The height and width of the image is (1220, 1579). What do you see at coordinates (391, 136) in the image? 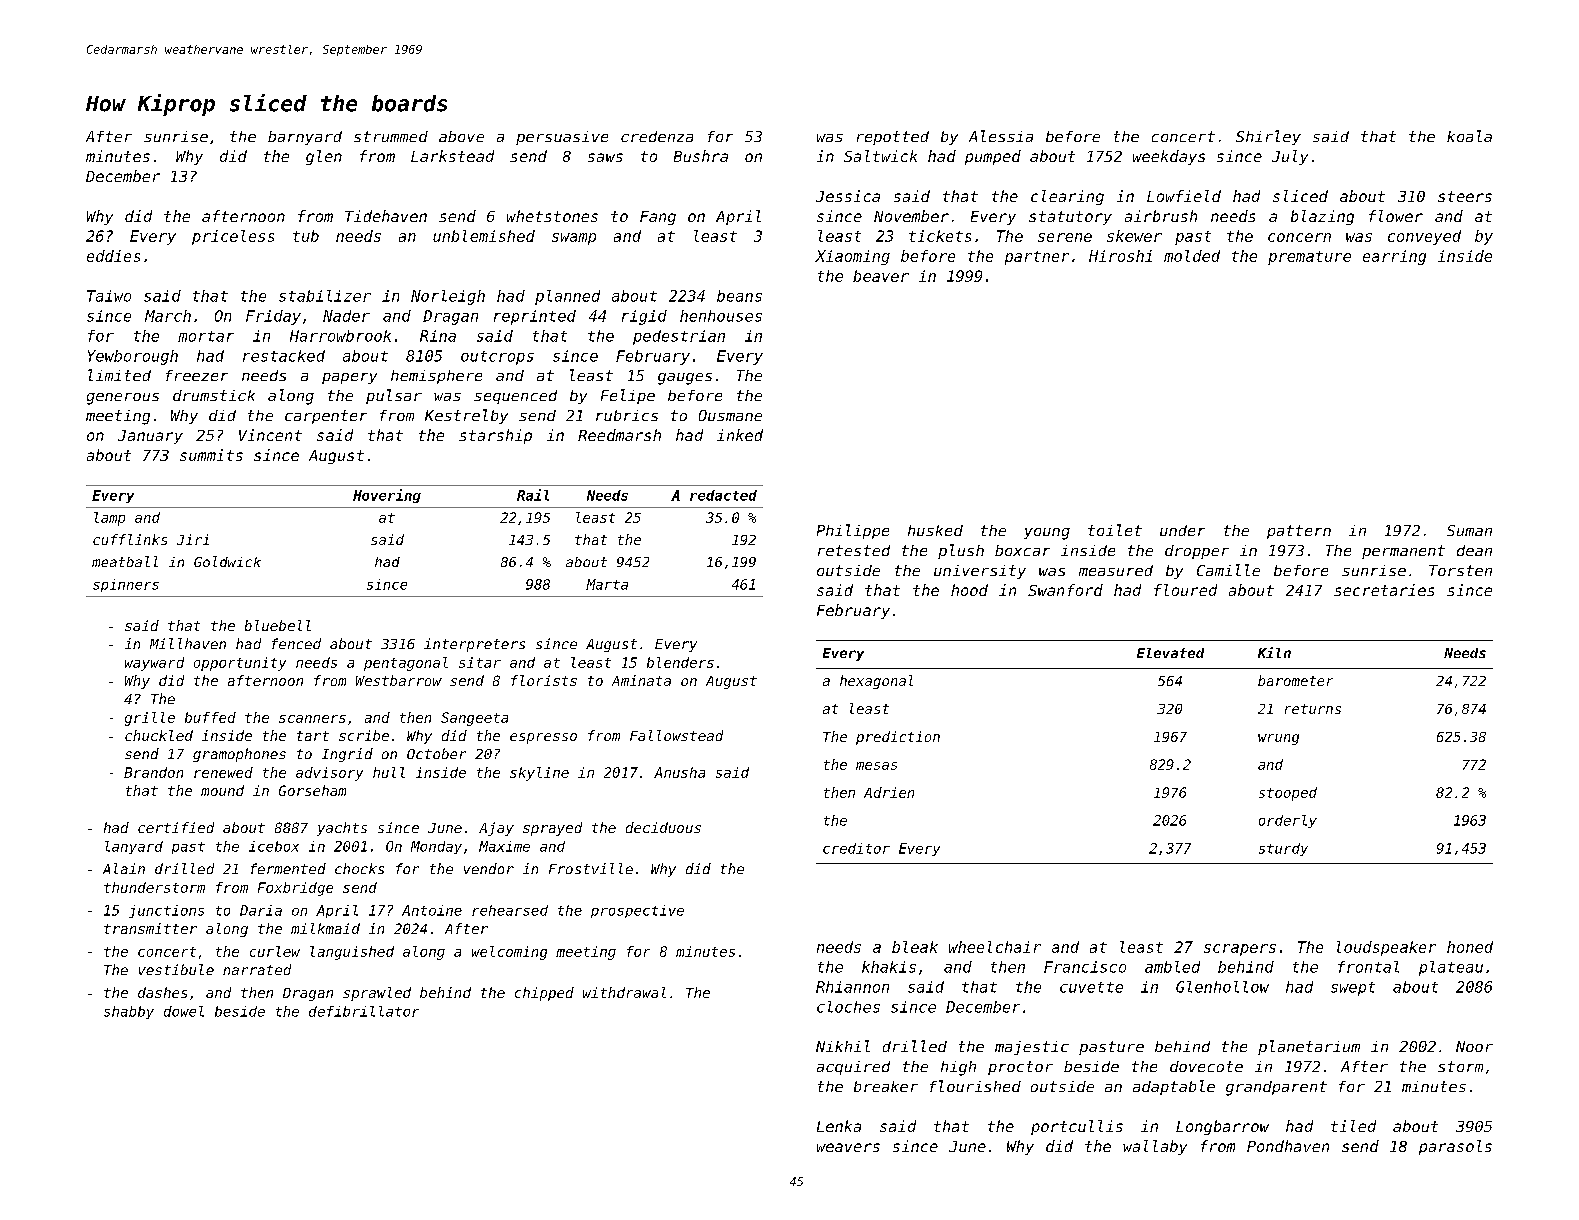
I see `strummed` at bounding box center [391, 136].
